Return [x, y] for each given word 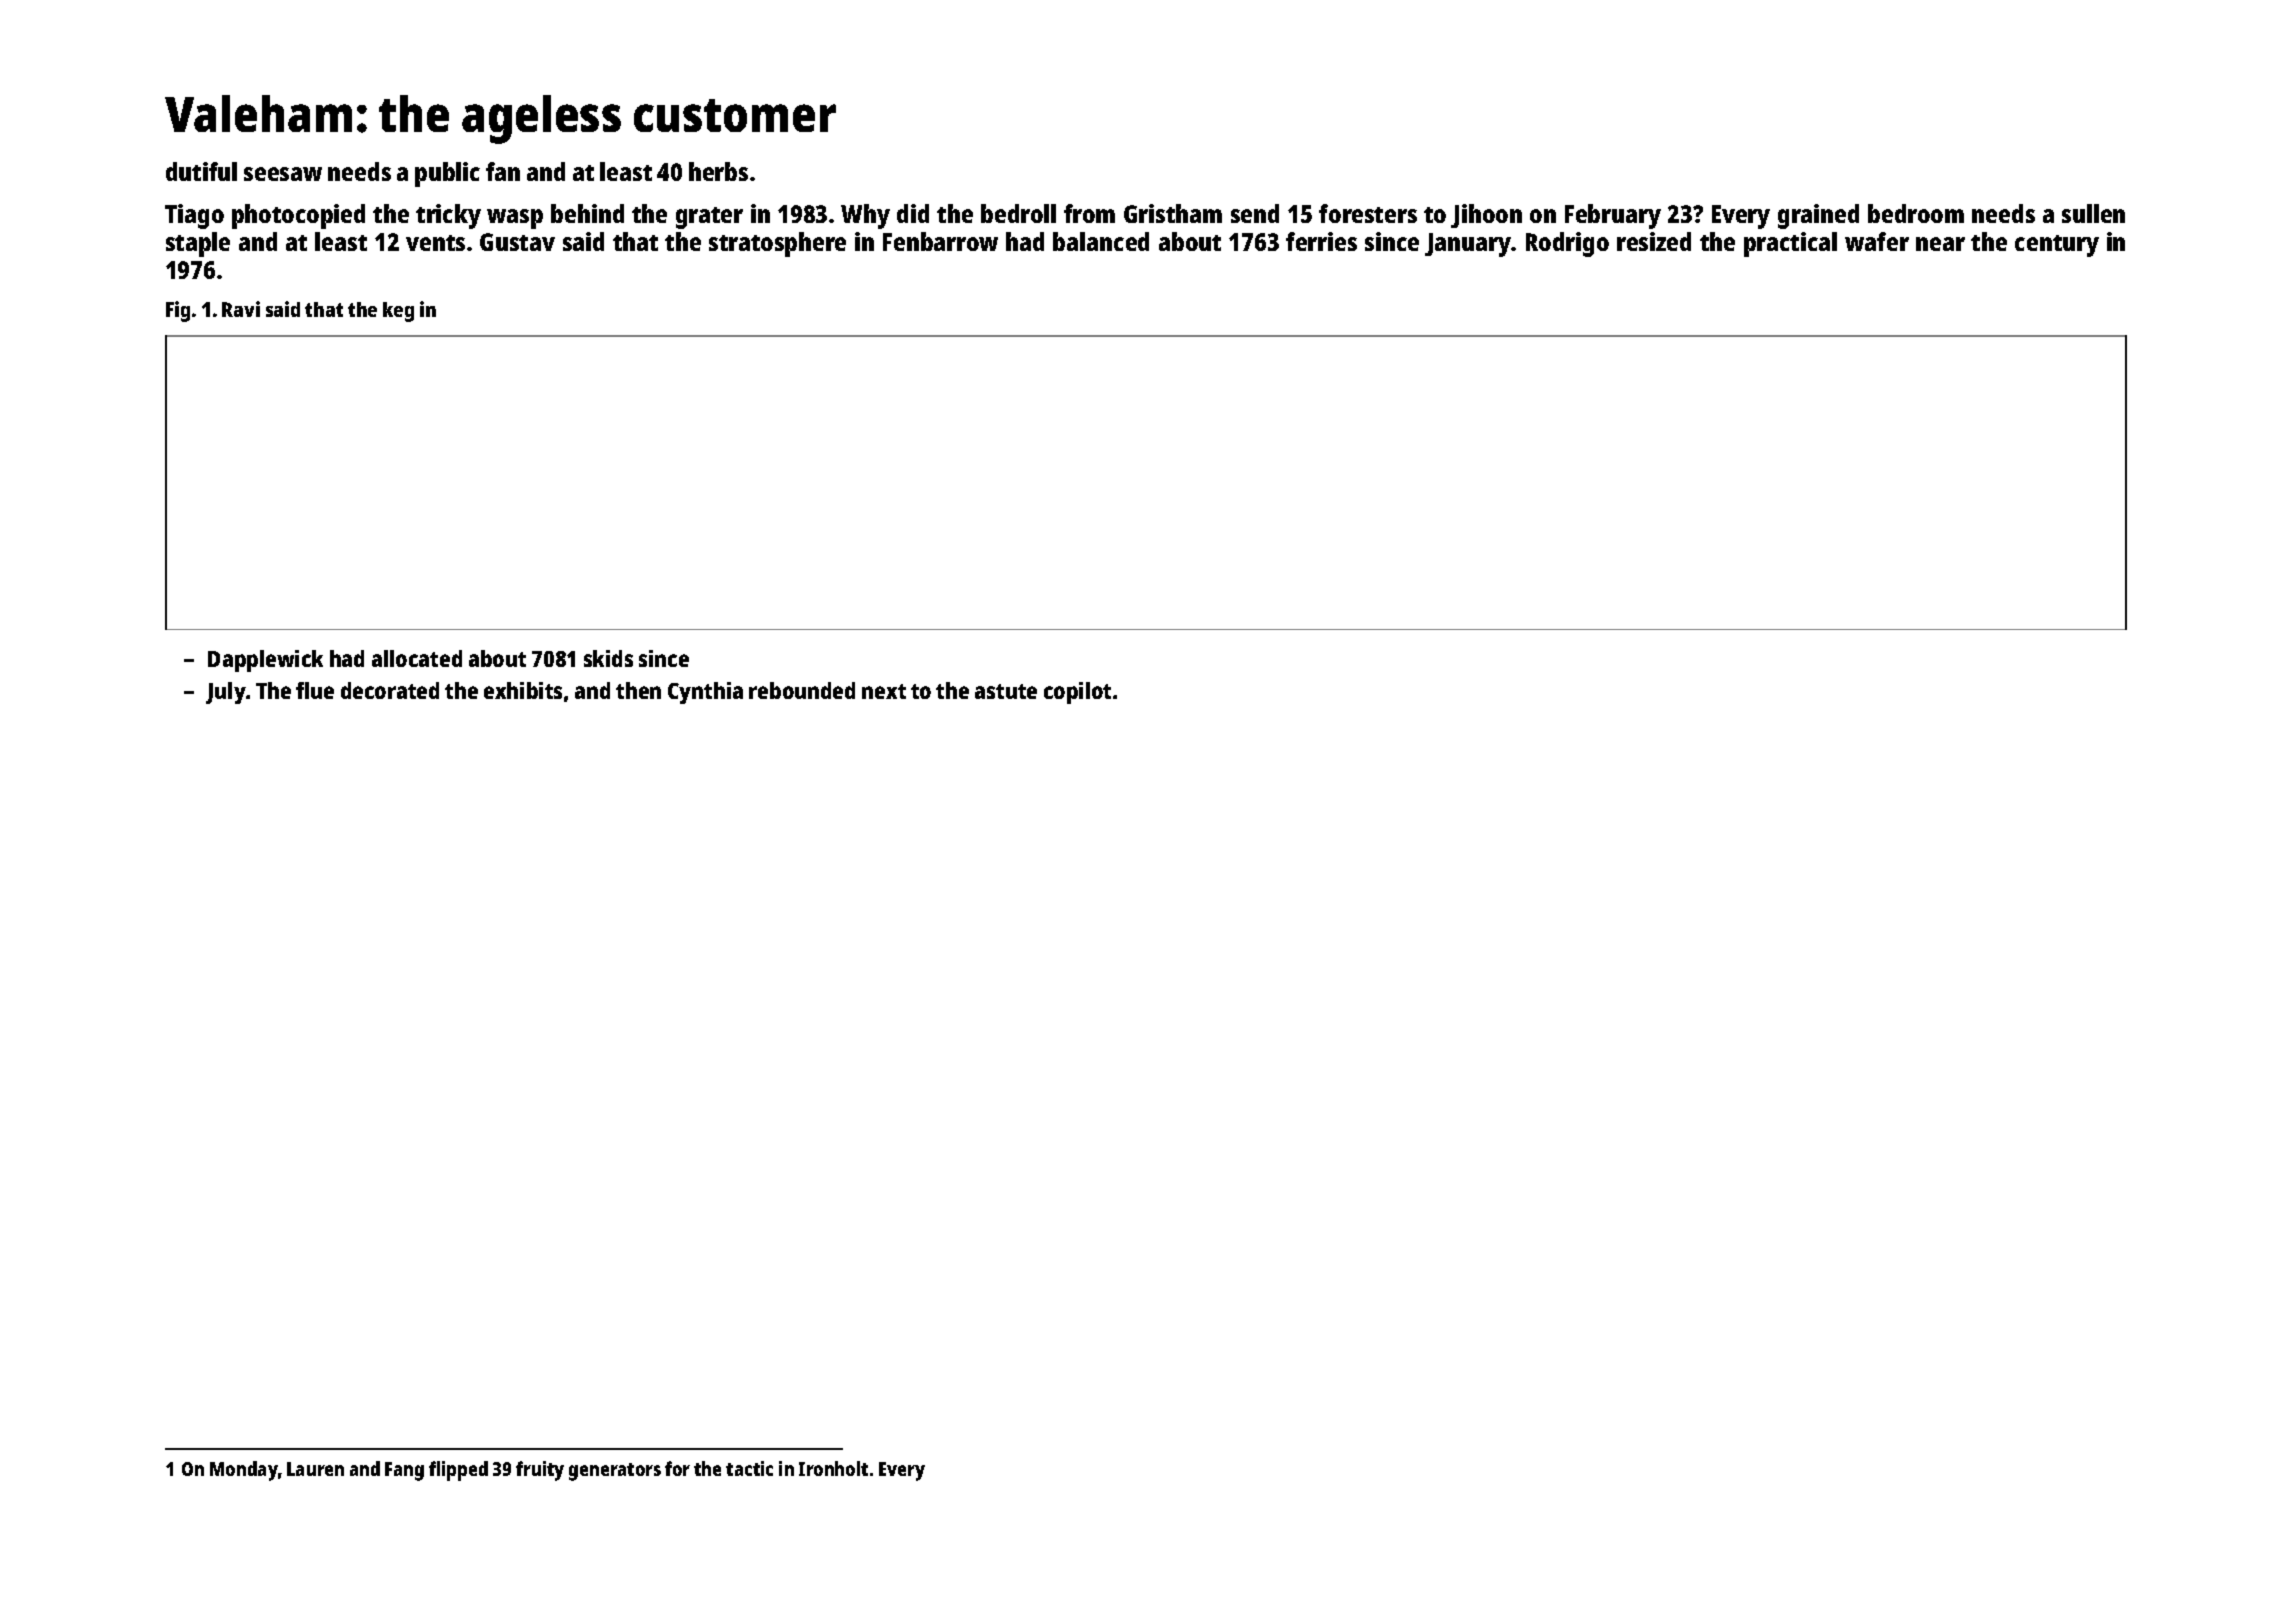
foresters [1368, 213]
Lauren [315, 1469]
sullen [2093, 213]
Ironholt [833, 1468]
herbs [718, 171]
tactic [749, 1468]
